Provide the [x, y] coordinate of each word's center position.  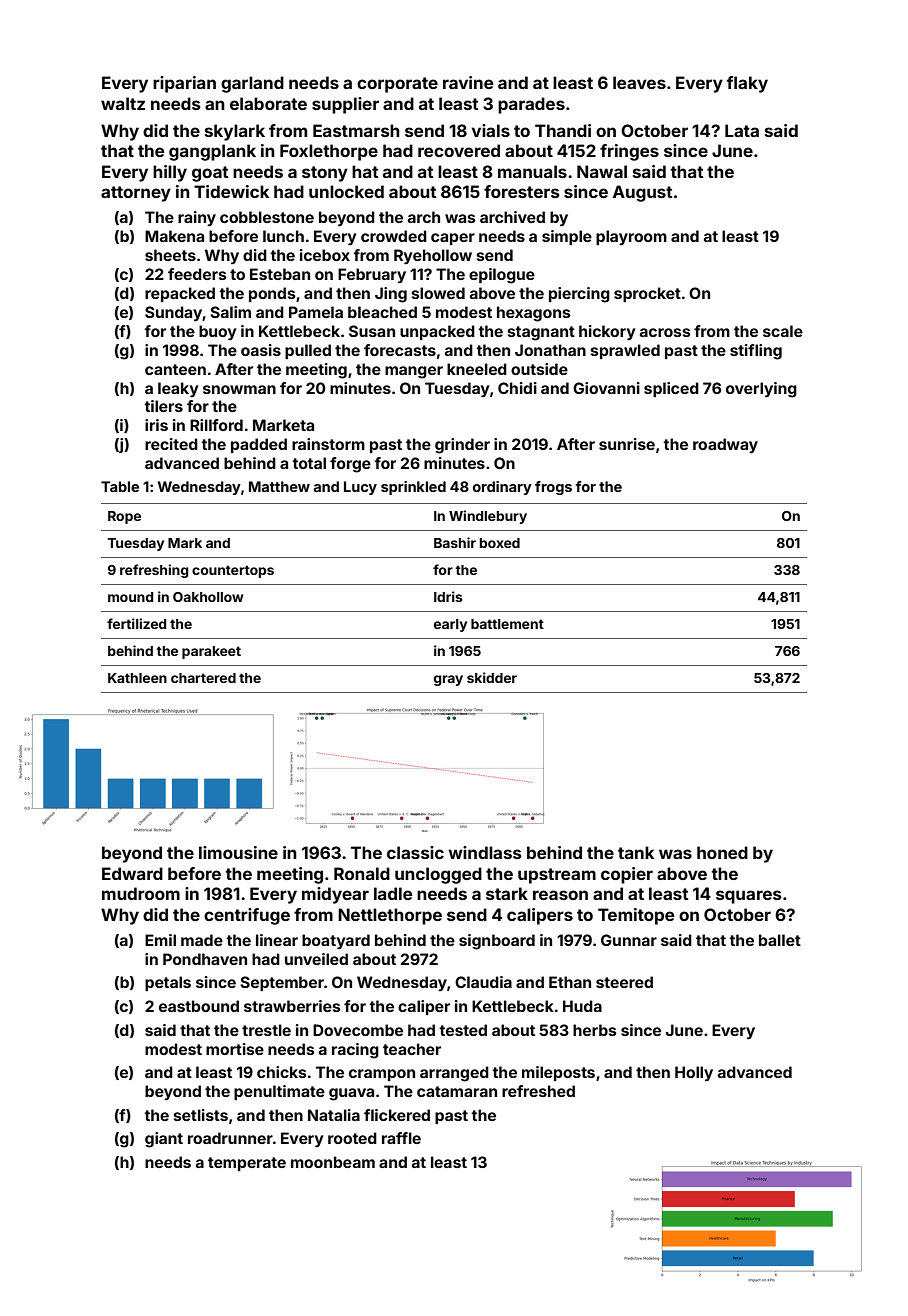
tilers [163, 406]
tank [636, 852]
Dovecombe [358, 1030]
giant [164, 1140]
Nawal [602, 171]
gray [448, 680]
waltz [123, 103]
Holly [694, 1074]
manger [414, 372]
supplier [345, 105]
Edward [132, 873]
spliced [671, 389]
